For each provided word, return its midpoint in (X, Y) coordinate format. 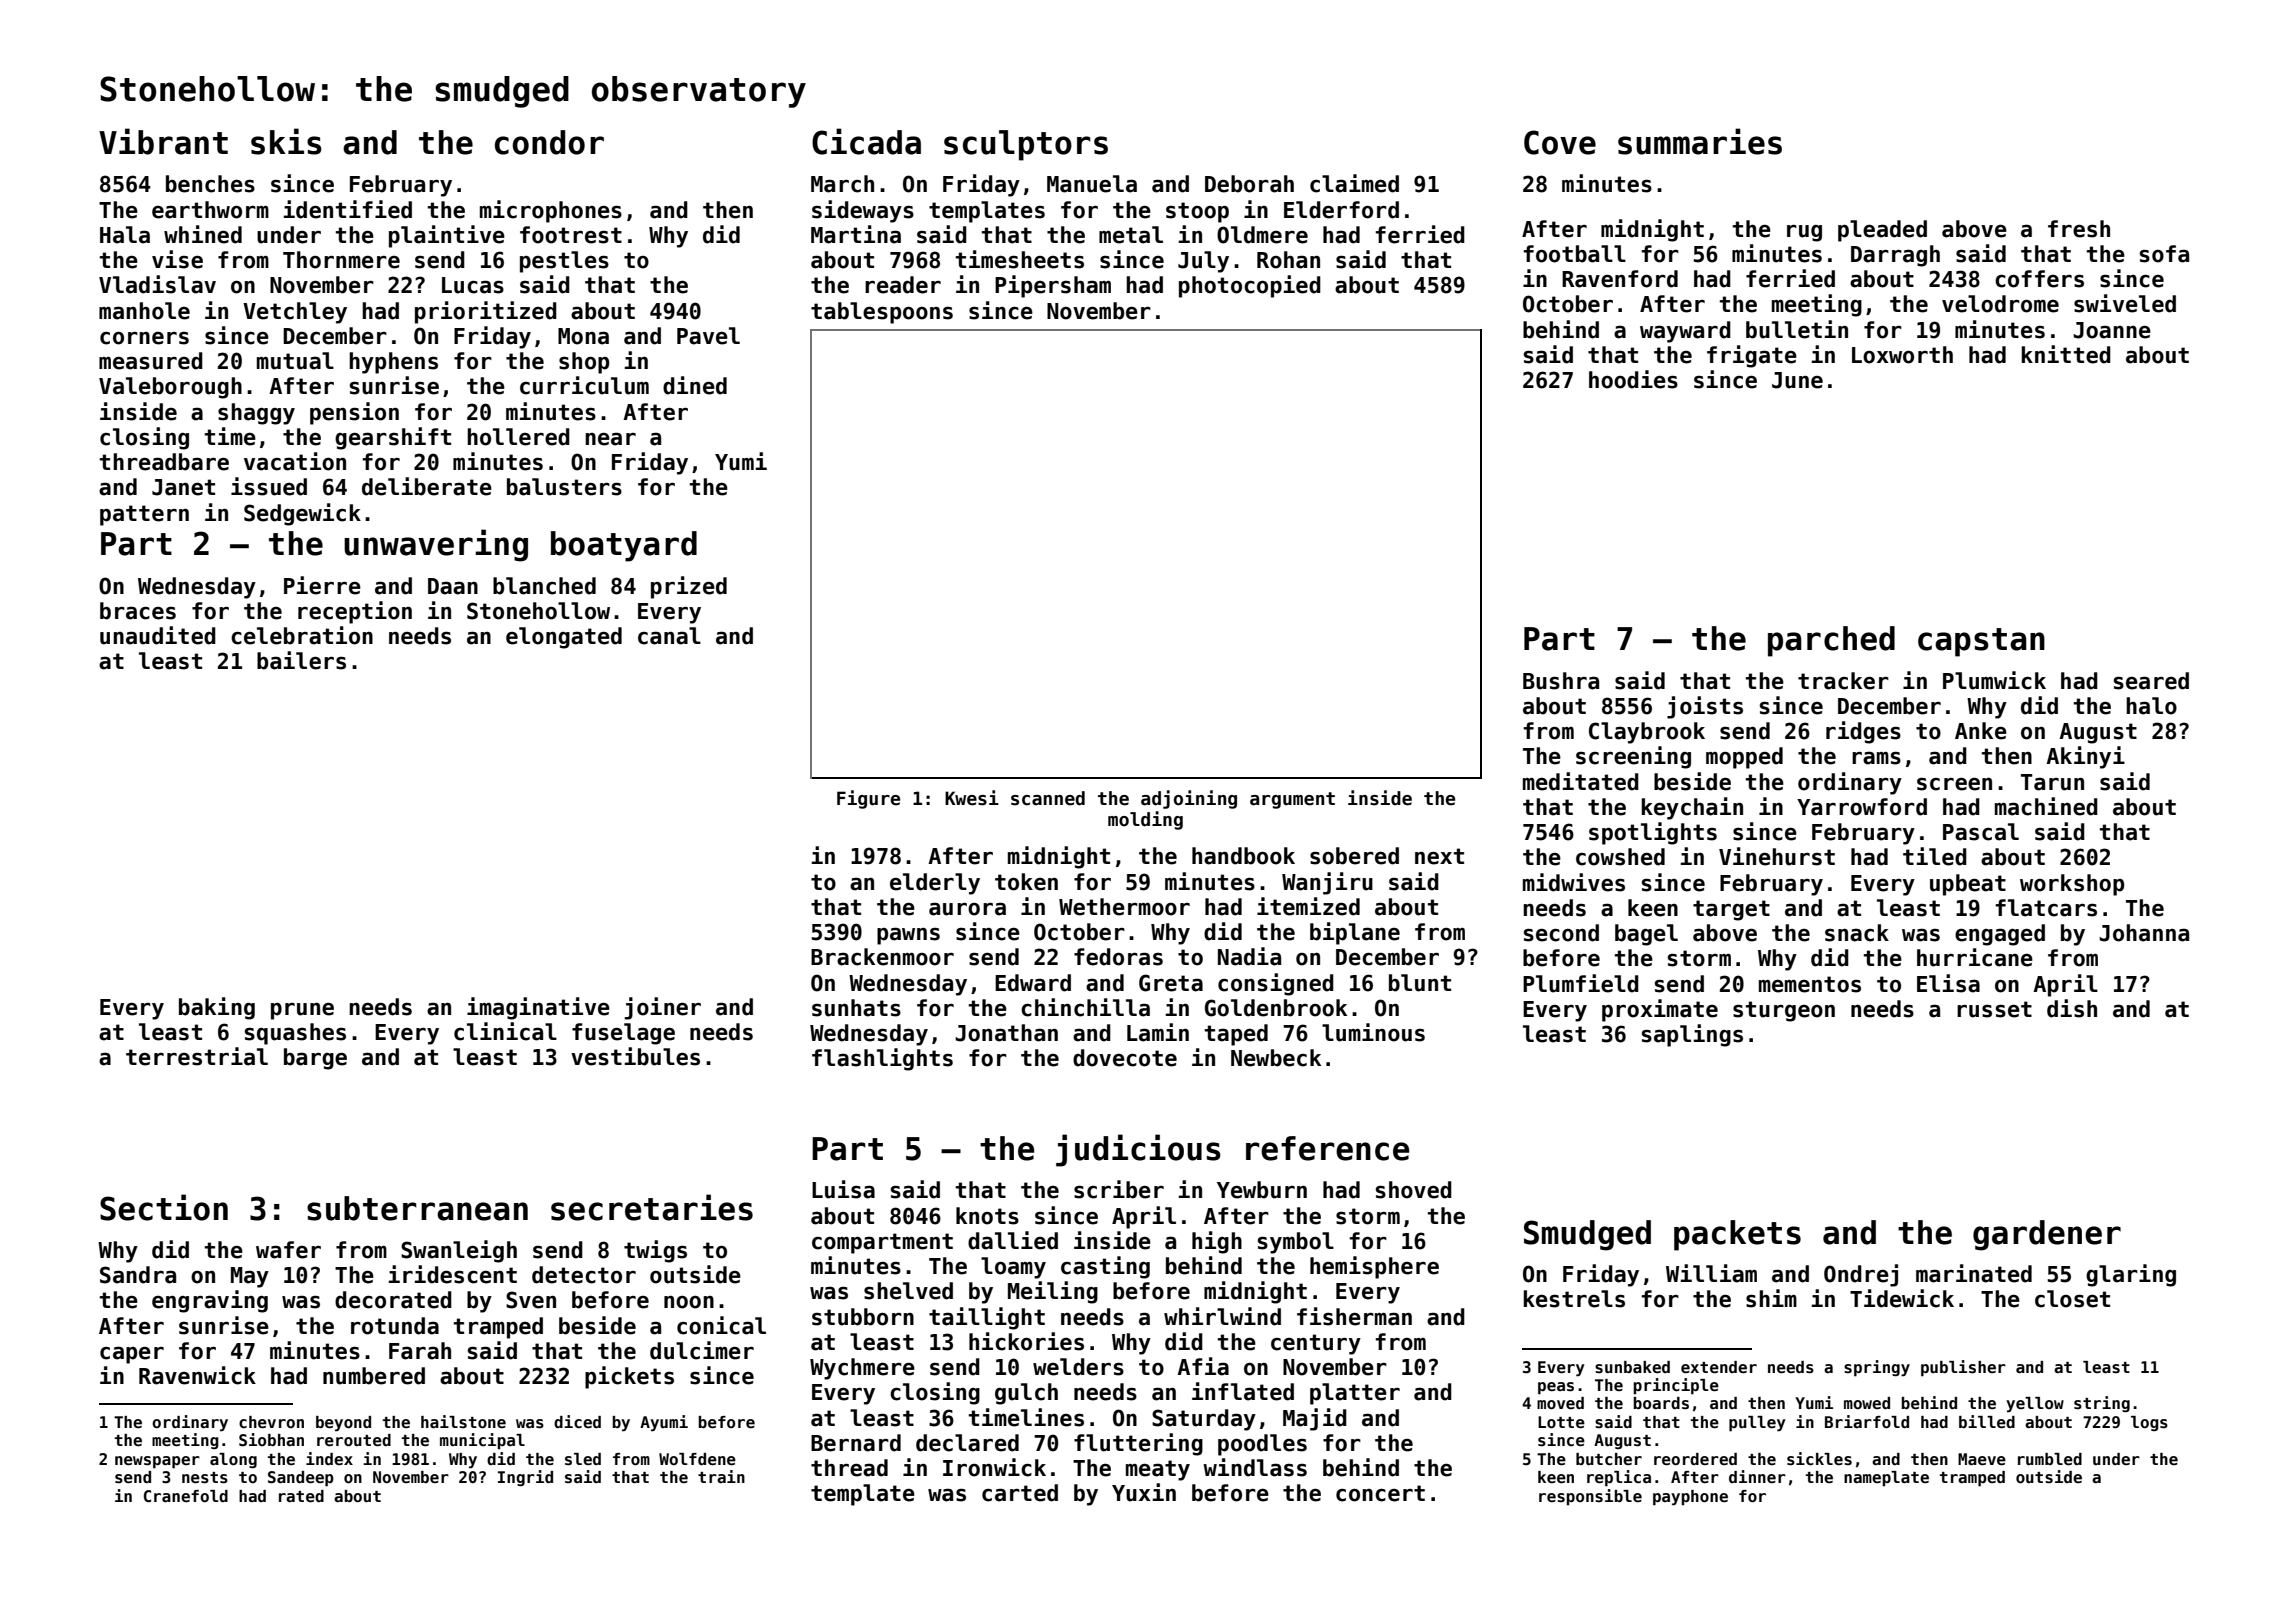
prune (302, 1011)
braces (138, 611)
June (1797, 380)
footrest (571, 235)
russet (1994, 1009)
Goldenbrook (1276, 1008)
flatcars (2046, 908)
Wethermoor (1124, 907)
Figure (868, 799)
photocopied (1250, 286)
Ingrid (525, 1478)
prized (689, 587)
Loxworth (1902, 355)
